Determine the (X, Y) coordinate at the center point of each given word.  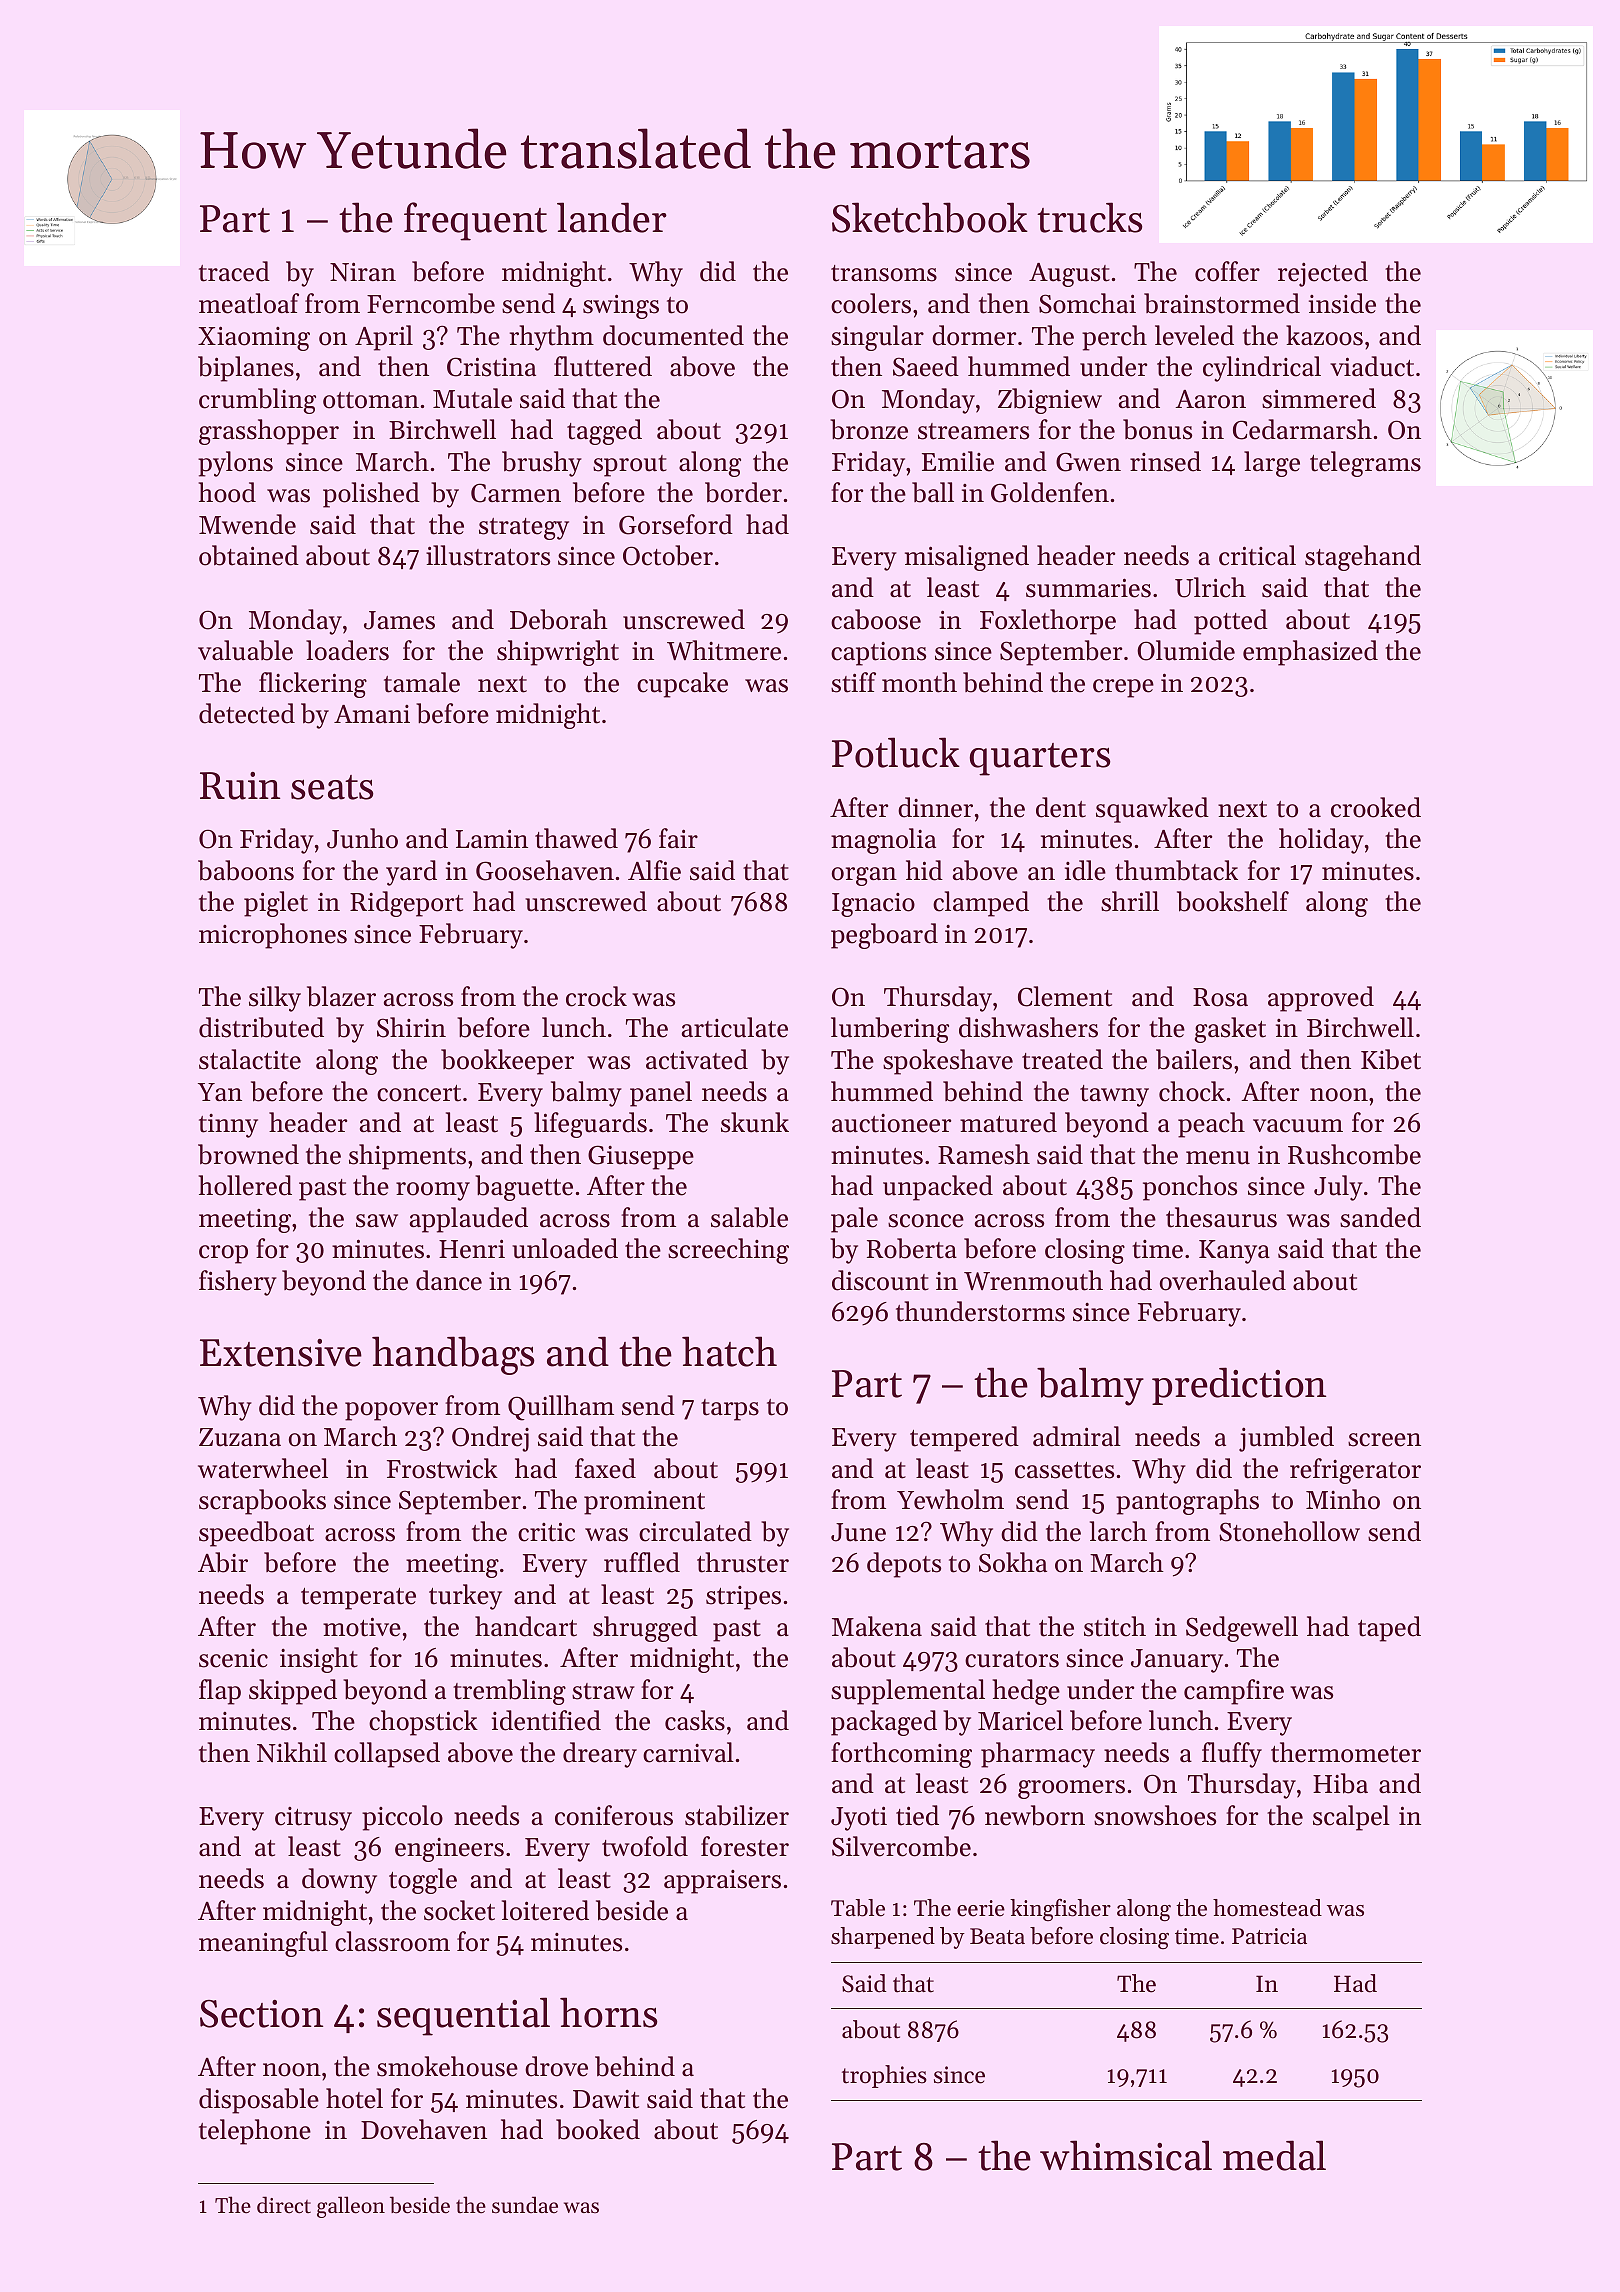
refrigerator (1355, 1471)
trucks (1090, 217)
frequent (475, 221)
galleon (351, 2207)
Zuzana (240, 1437)
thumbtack (1176, 870)
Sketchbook (930, 217)
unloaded (565, 1248)
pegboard (884, 936)
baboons (246, 870)
